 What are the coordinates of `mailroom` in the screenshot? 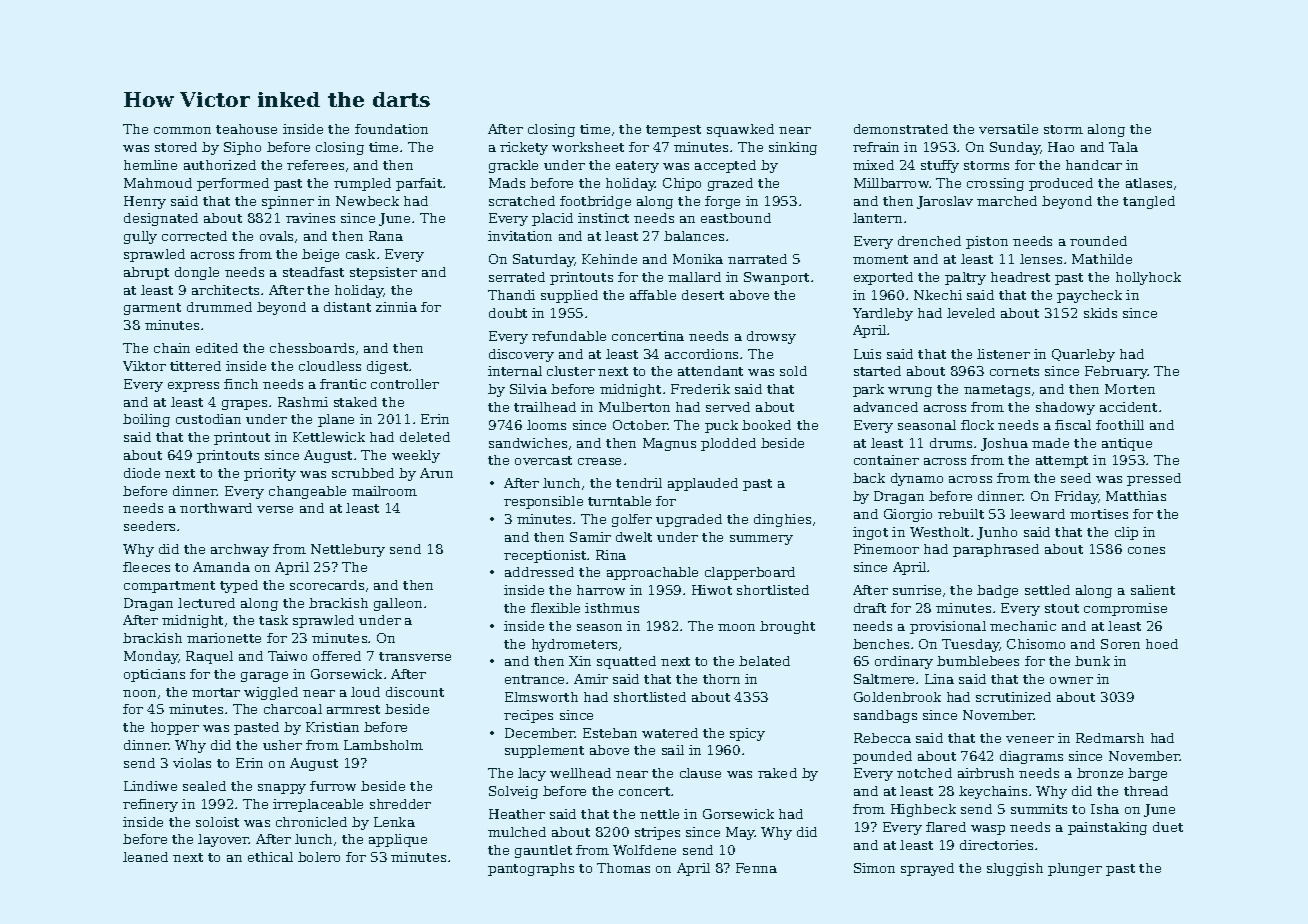 It's located at (384, 491).
